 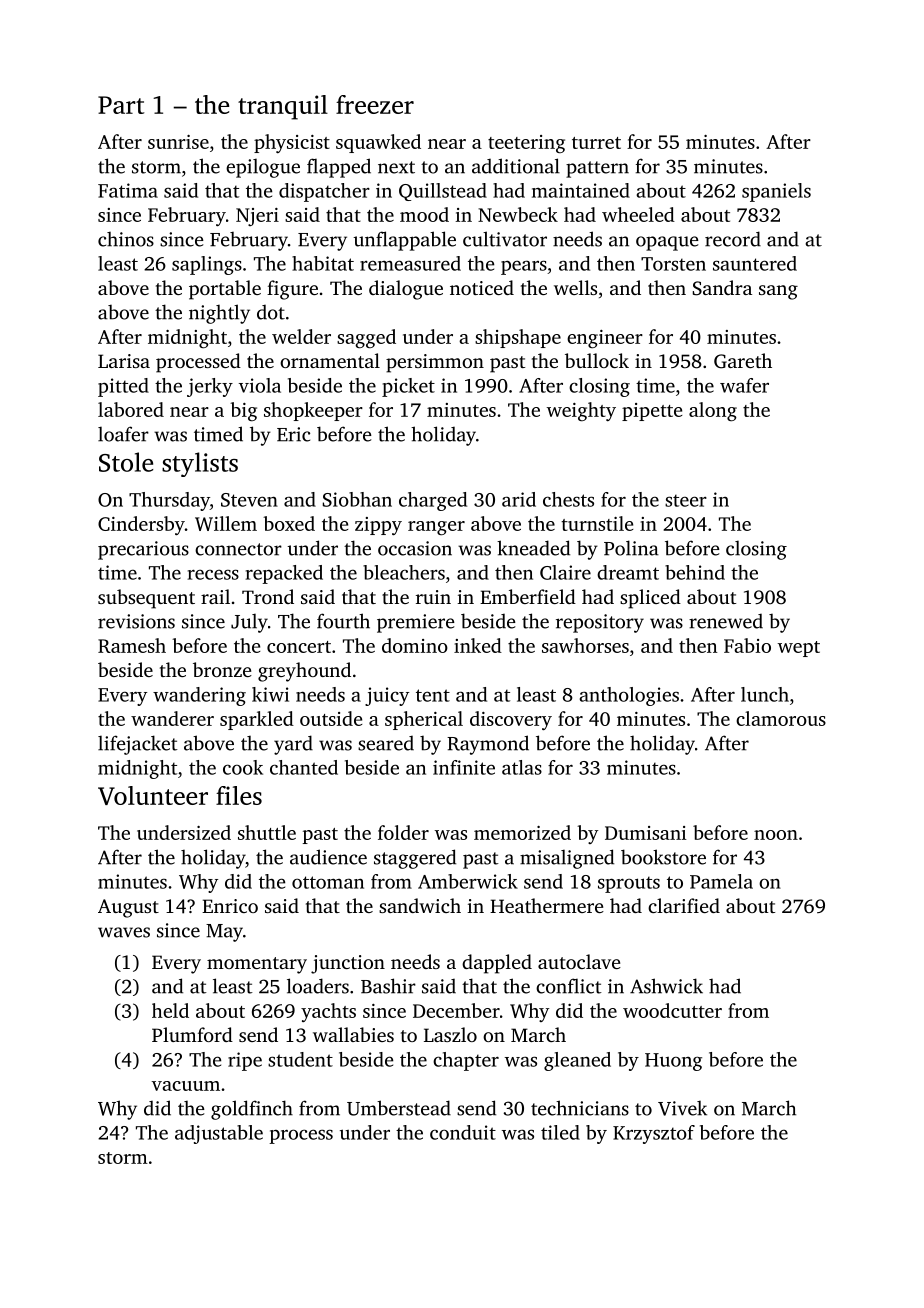 What do you see at coordinates (629, 884) in the image?
I see `sprouts` at bounding box center [629, 884].
